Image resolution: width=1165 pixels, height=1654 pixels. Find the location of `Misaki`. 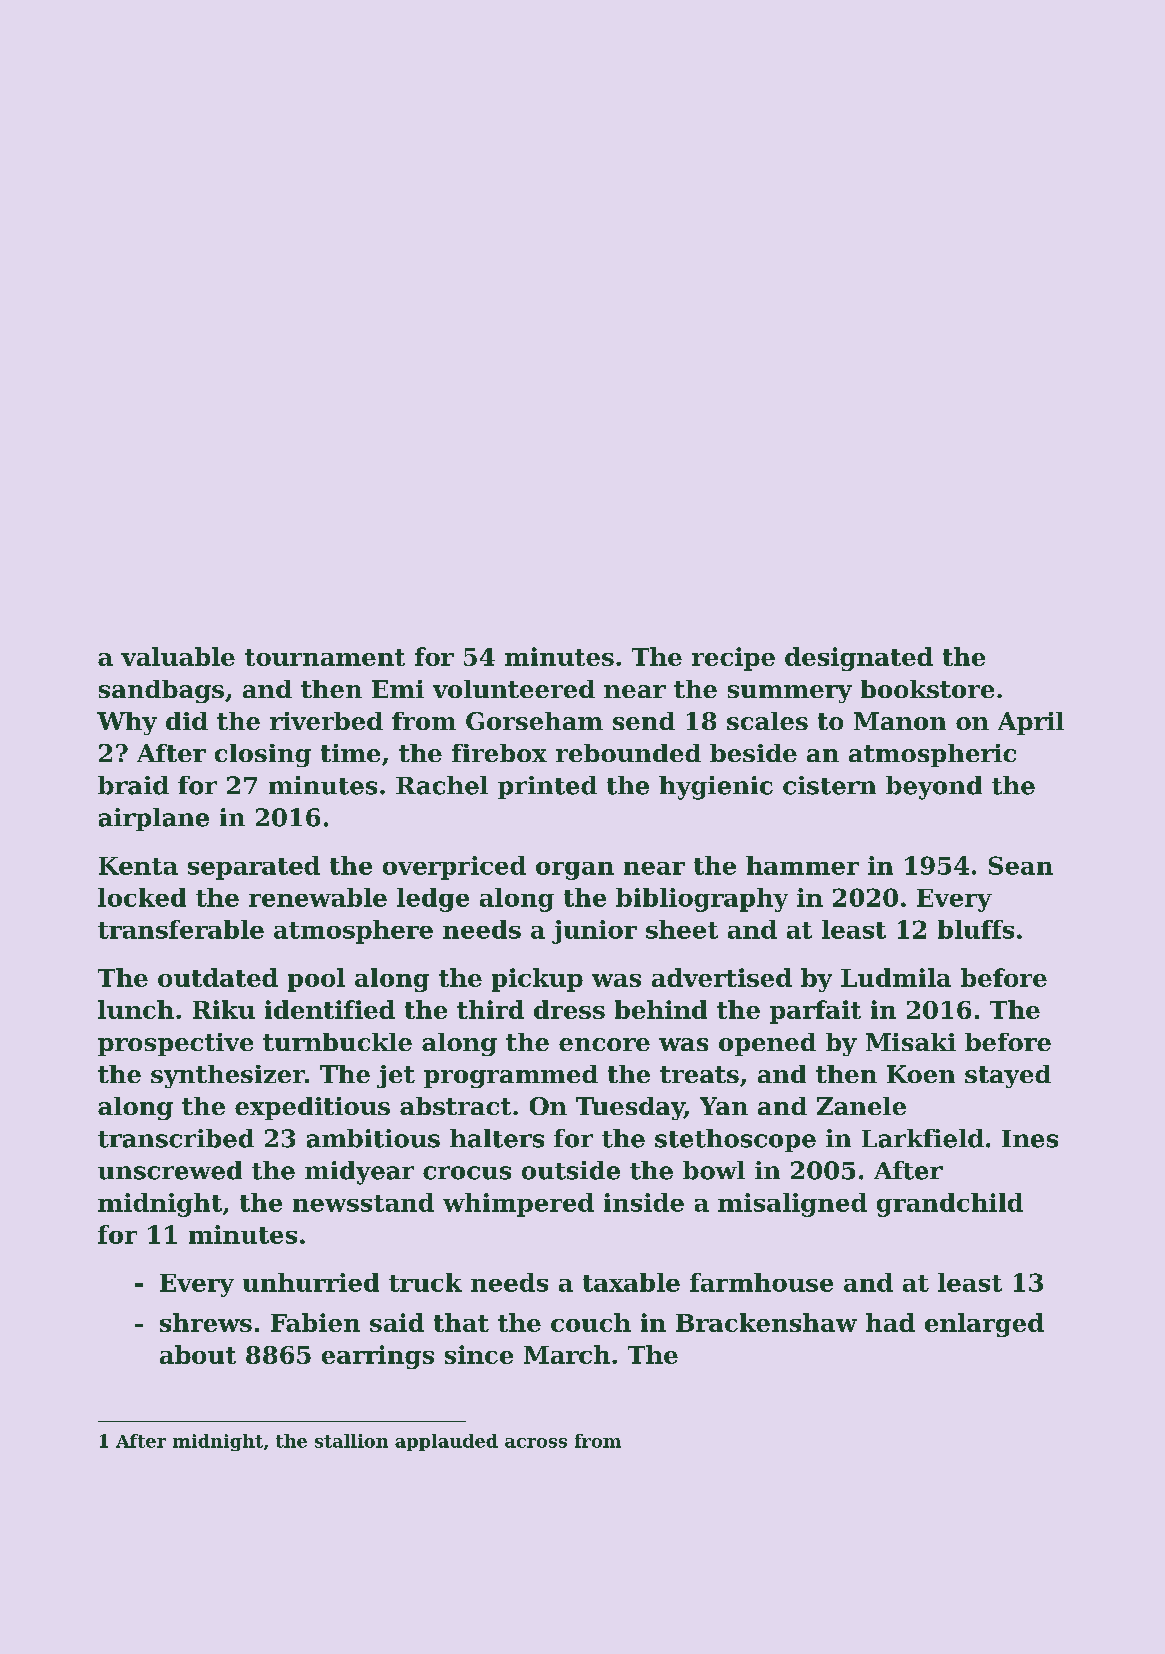

Misaki is located at coordinates (911, 1042).
